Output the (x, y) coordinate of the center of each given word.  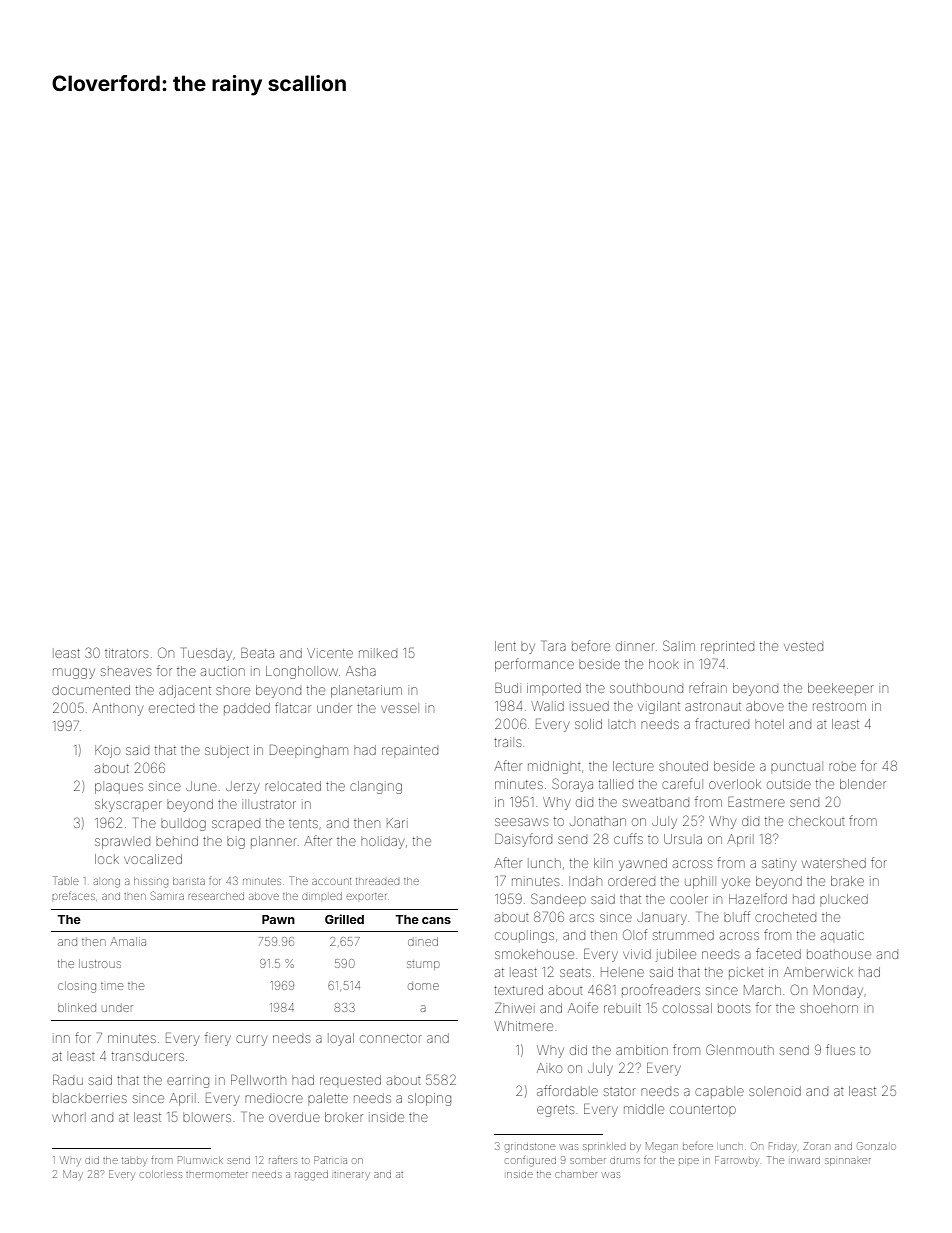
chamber (576, 1174)
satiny (779, 865)
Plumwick (200, 1160)
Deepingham (309, 751)
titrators (126, 653)
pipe (689, 1161)
